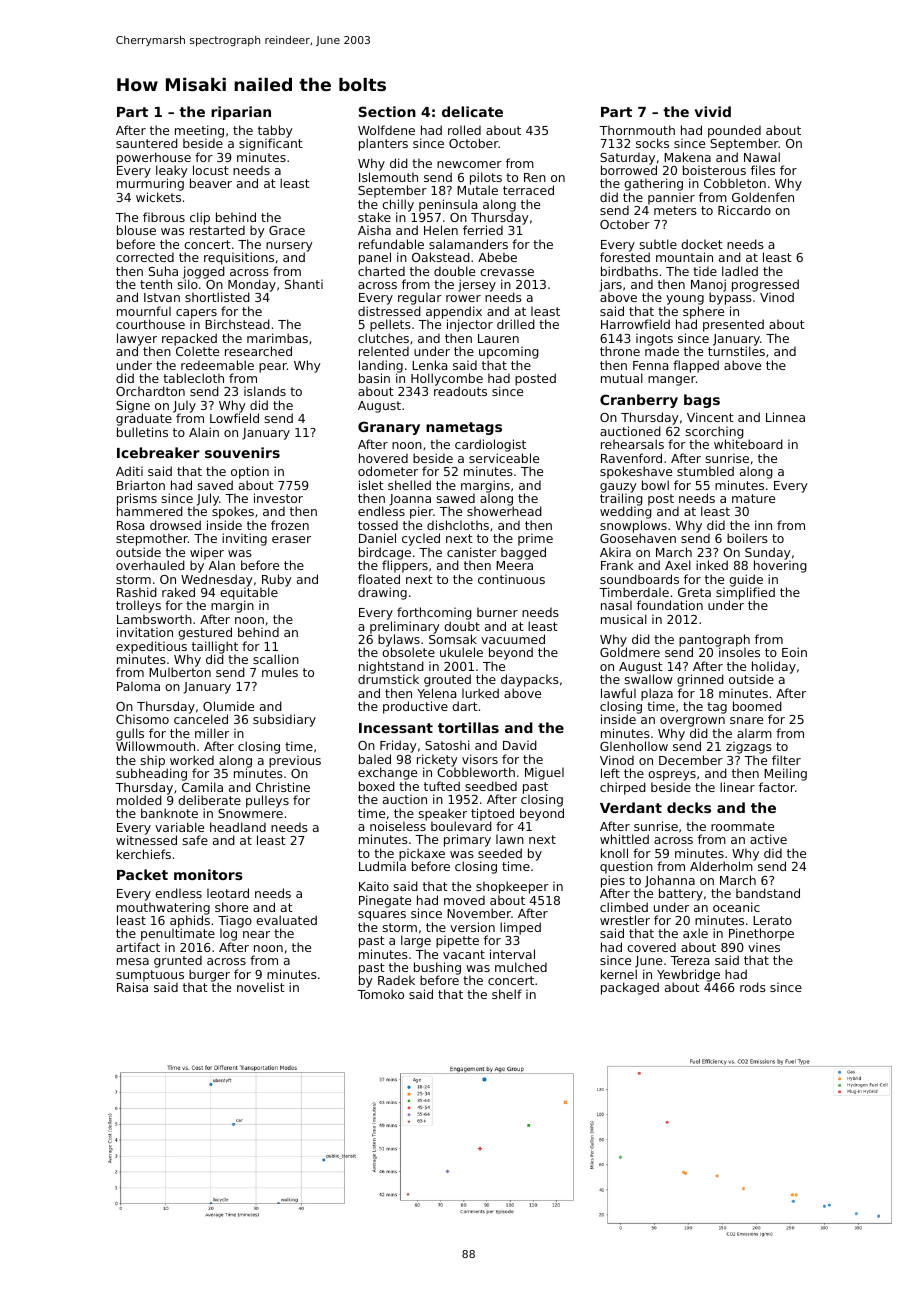 This image has width=924, height=1308. I want to click on option, so click(250, 472).
